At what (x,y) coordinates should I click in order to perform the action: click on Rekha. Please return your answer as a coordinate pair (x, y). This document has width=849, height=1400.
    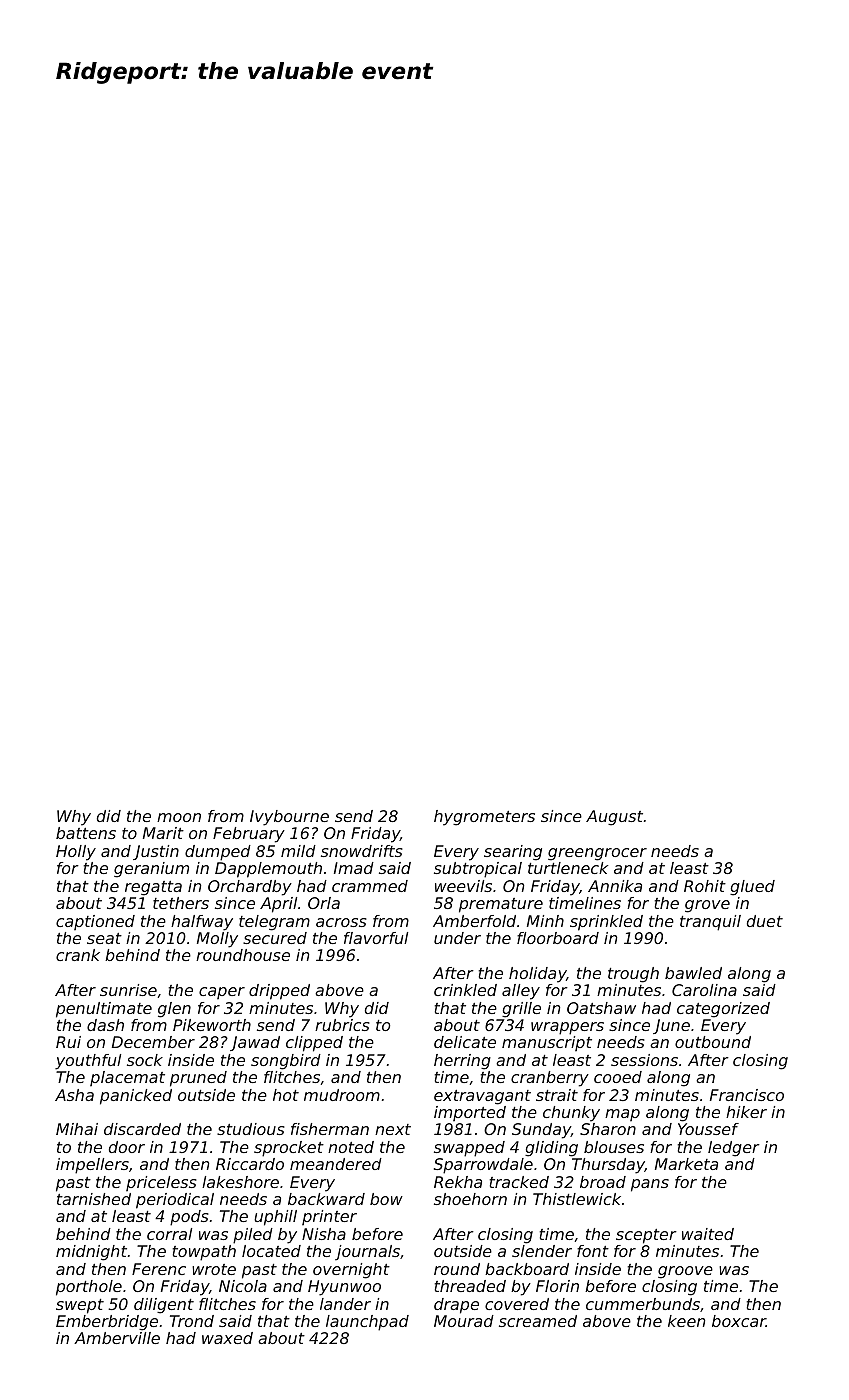
    Looking at the image, I should click on (458, 1182).
